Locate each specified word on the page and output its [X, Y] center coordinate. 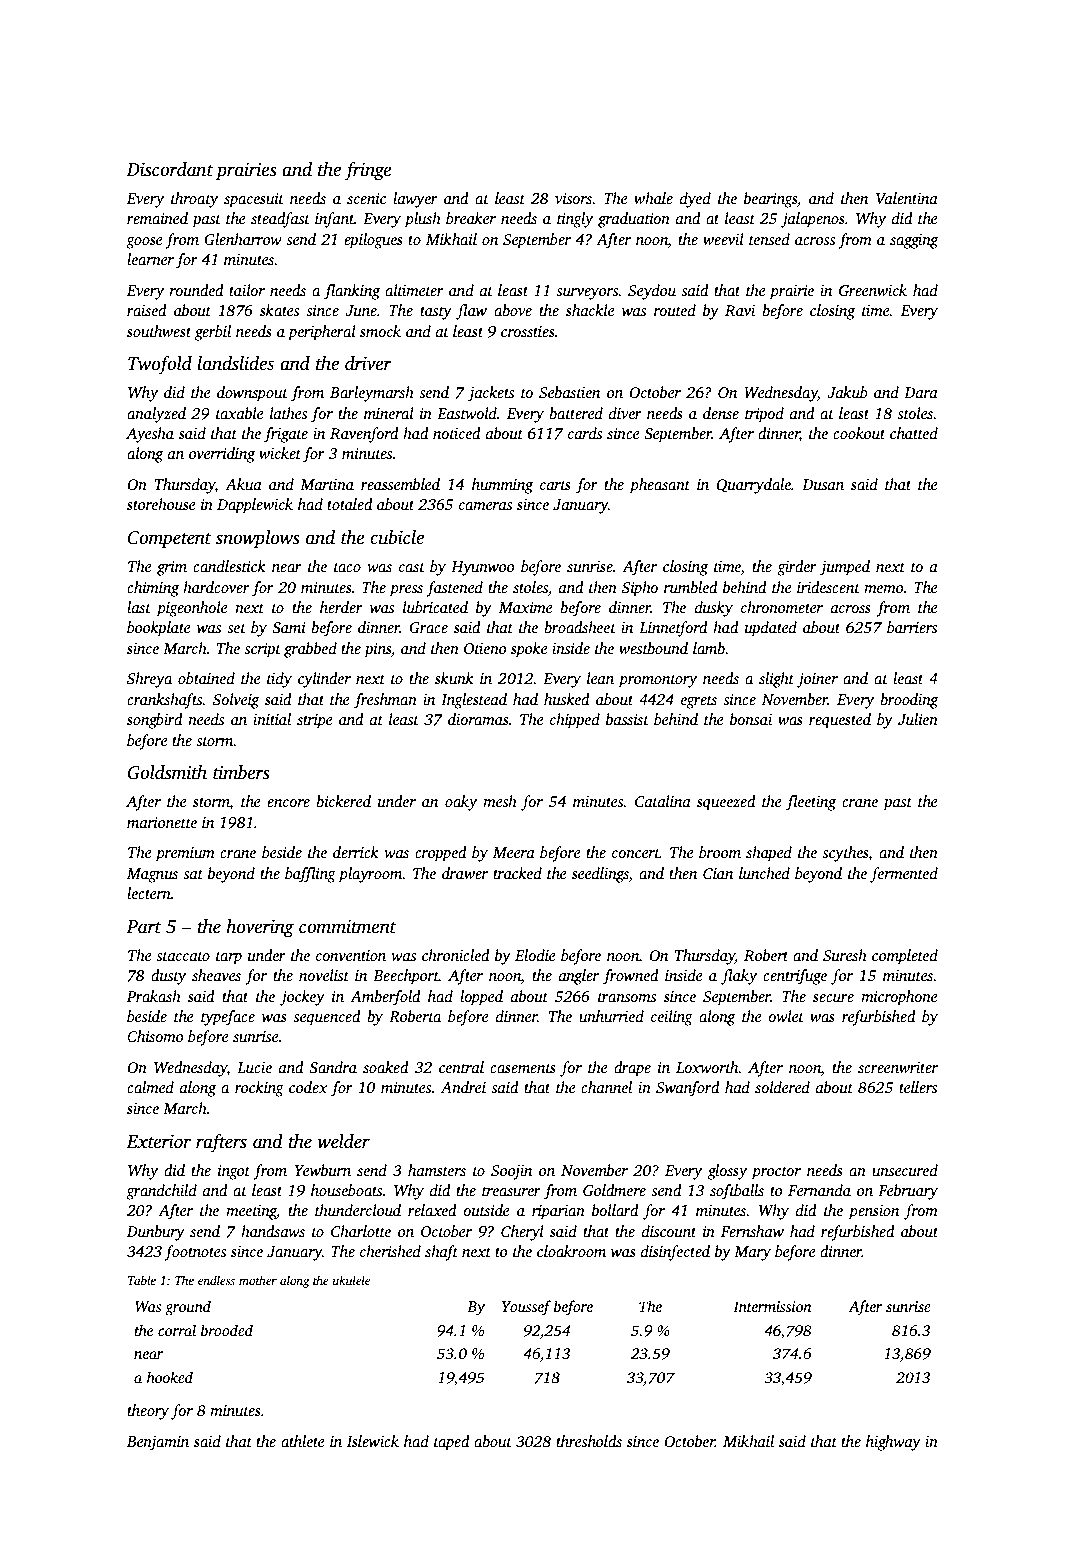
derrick [356, 852]
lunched [764, 873]
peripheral [322, 333]
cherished [390, 1251]
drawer [465, 873]
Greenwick [873, 290]
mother [258, 1280]
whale [653, 198]
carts [555, 485]
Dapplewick [255, 506]
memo [883, 589]
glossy [727, 1172]
